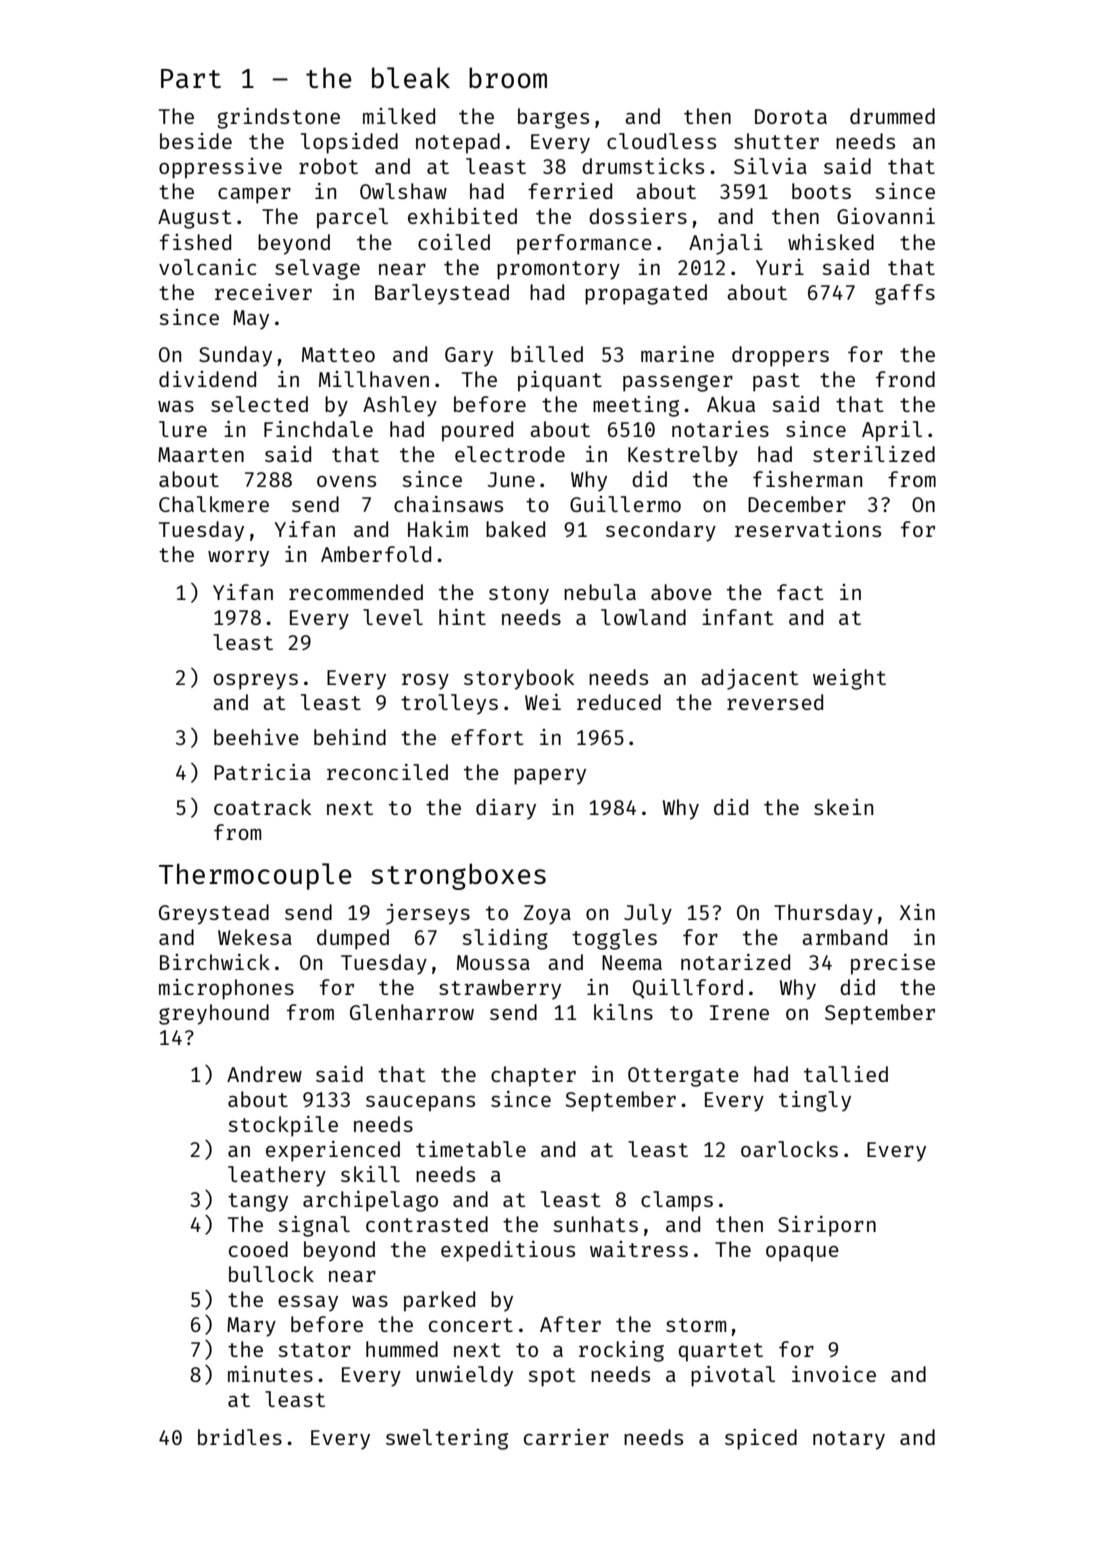 The height and width of the page is (1555, 1095). What do you see at coordinates (570, 191) in the page?
I see `ferried` at bounding box center [570, 191].
